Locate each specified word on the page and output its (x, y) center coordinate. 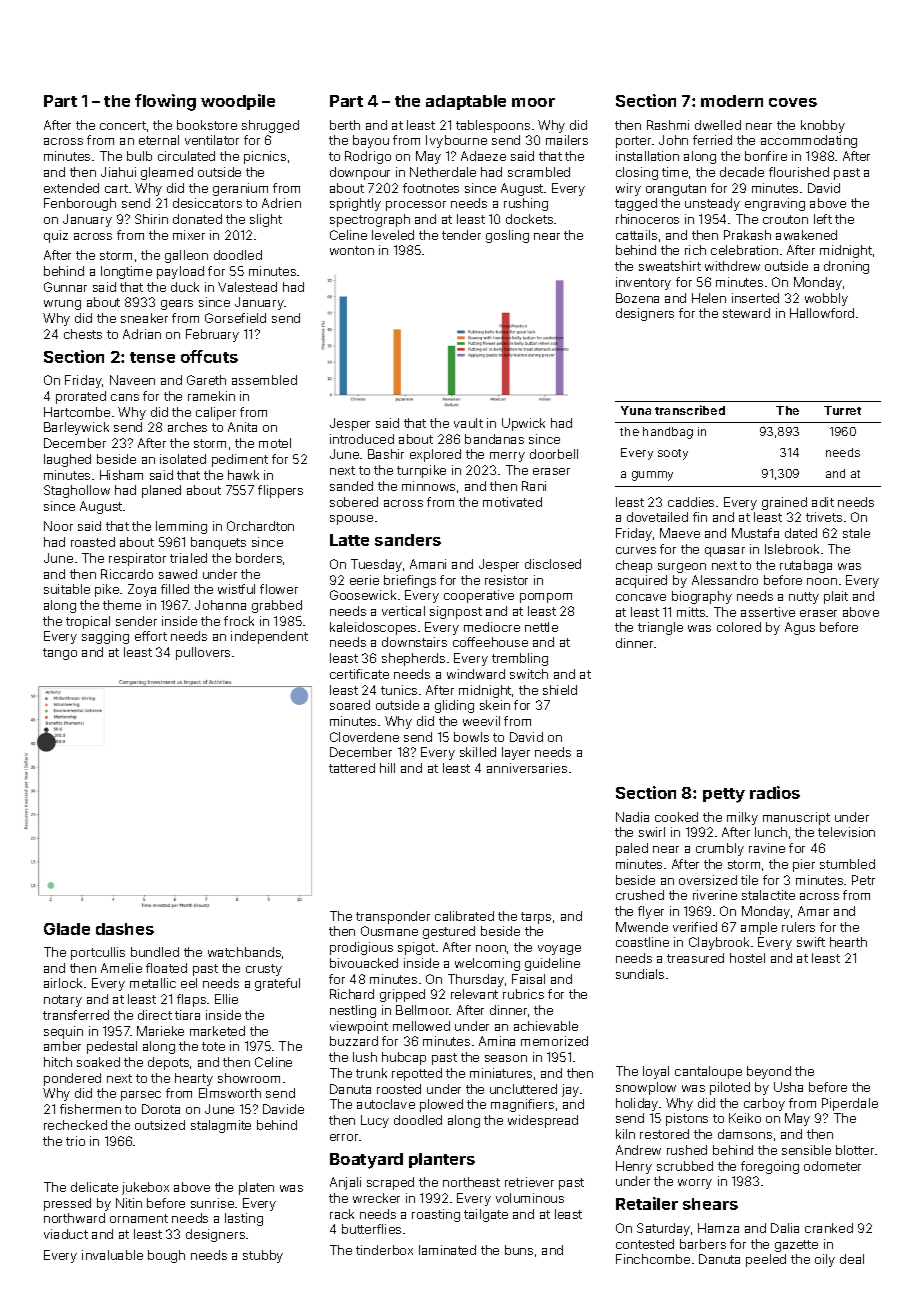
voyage (559, 950)
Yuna (636, 410)
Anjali (345, 1183)
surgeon (682, 568)
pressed (67, 1204)
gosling (507, 236)
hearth (848, 942)
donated (197, 219)
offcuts (209, 356)
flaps (191, 1000)
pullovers (203, 653)
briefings (410, 581)
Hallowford (822, 313)
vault (468, 423)
